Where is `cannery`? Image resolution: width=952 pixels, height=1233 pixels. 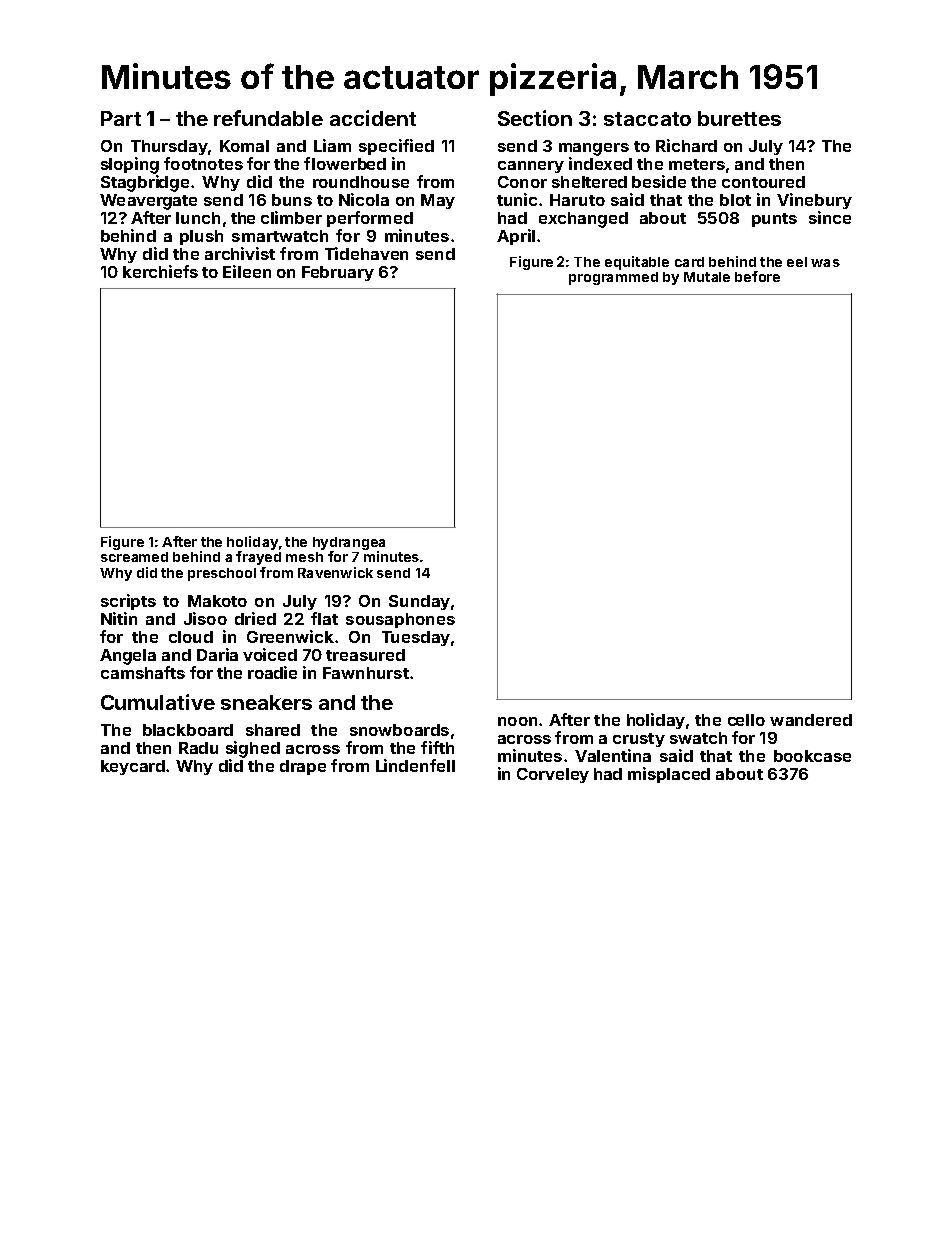
cannery is located at coordinates (531, 167).
